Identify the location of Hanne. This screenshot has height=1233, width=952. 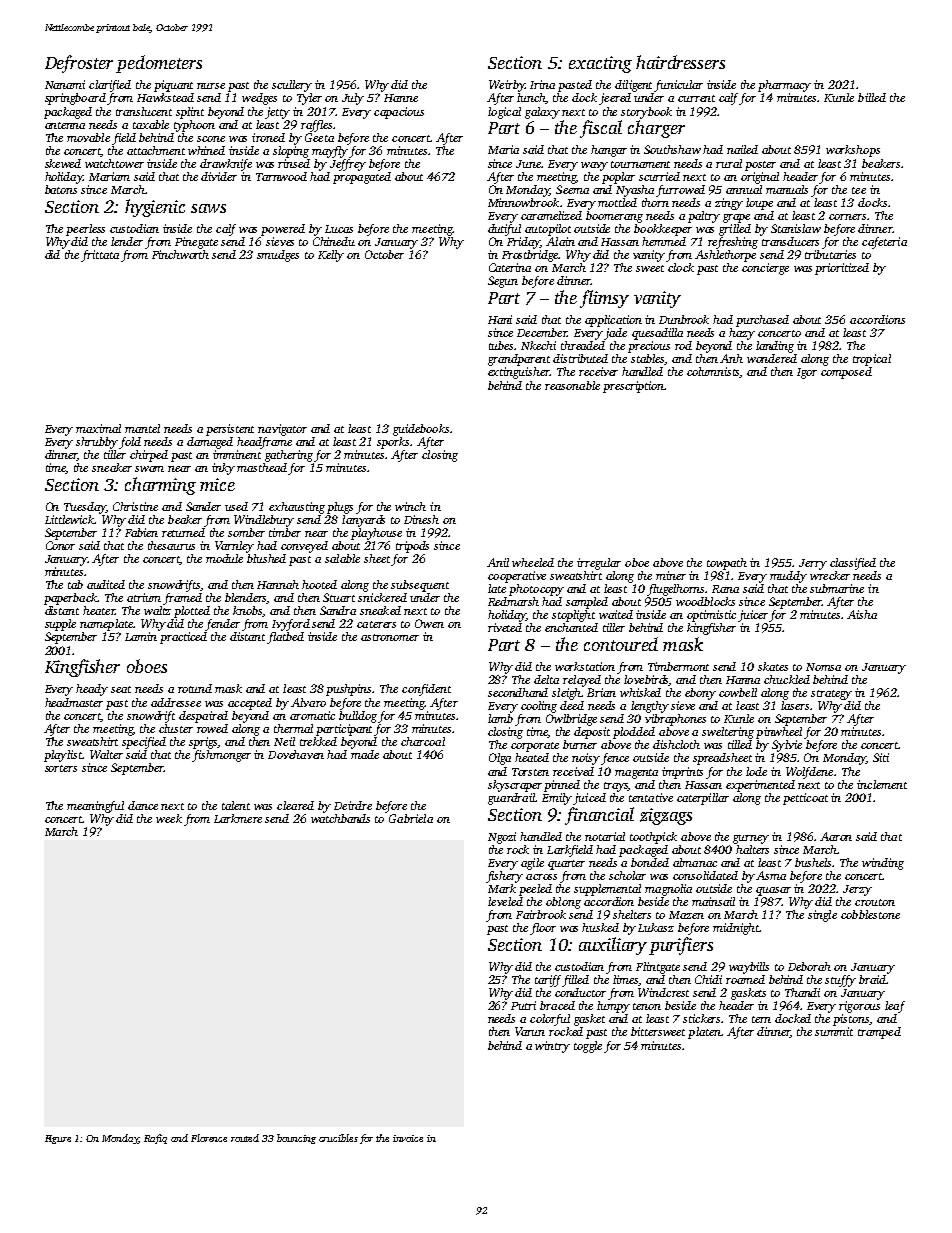
(401, 98).
